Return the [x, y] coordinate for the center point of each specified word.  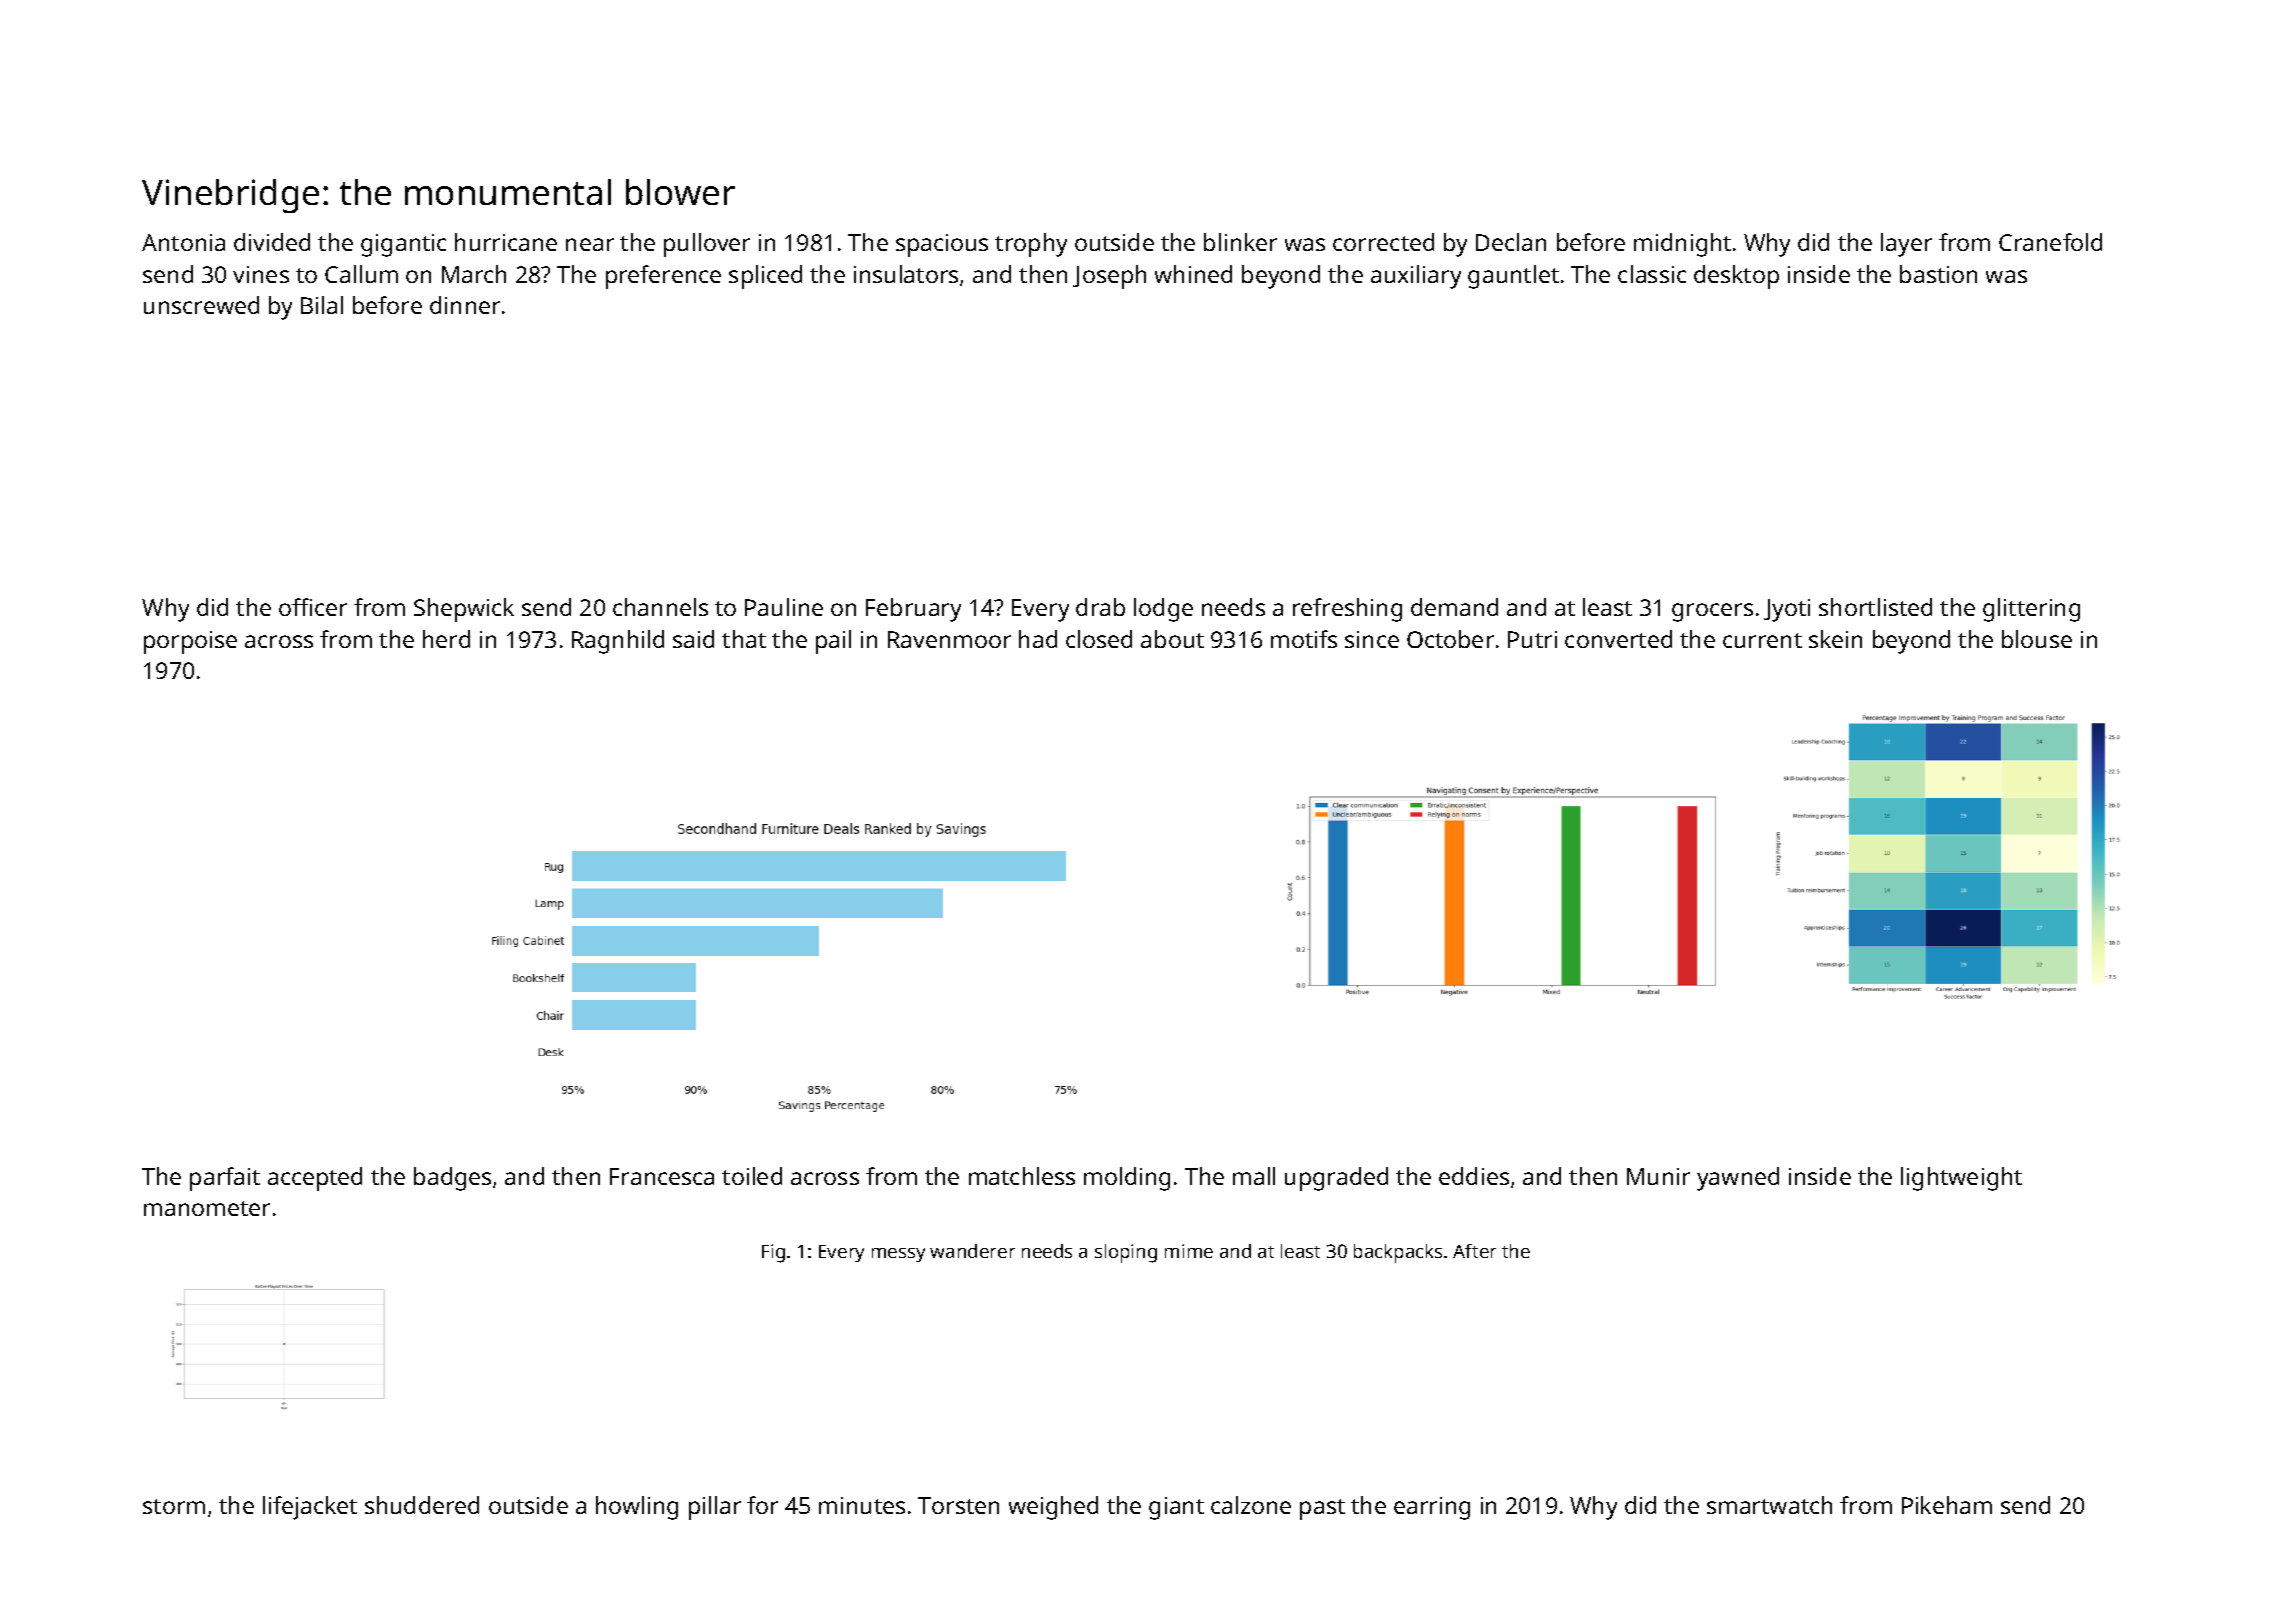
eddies [1474, 1176]
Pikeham [1947, 1505]
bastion [1938, 274]
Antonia [183, 242]
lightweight [1961, 1179]
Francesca [662, 1176]
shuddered [422, 1505]
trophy [1031, 245]
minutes [862, 1505]
